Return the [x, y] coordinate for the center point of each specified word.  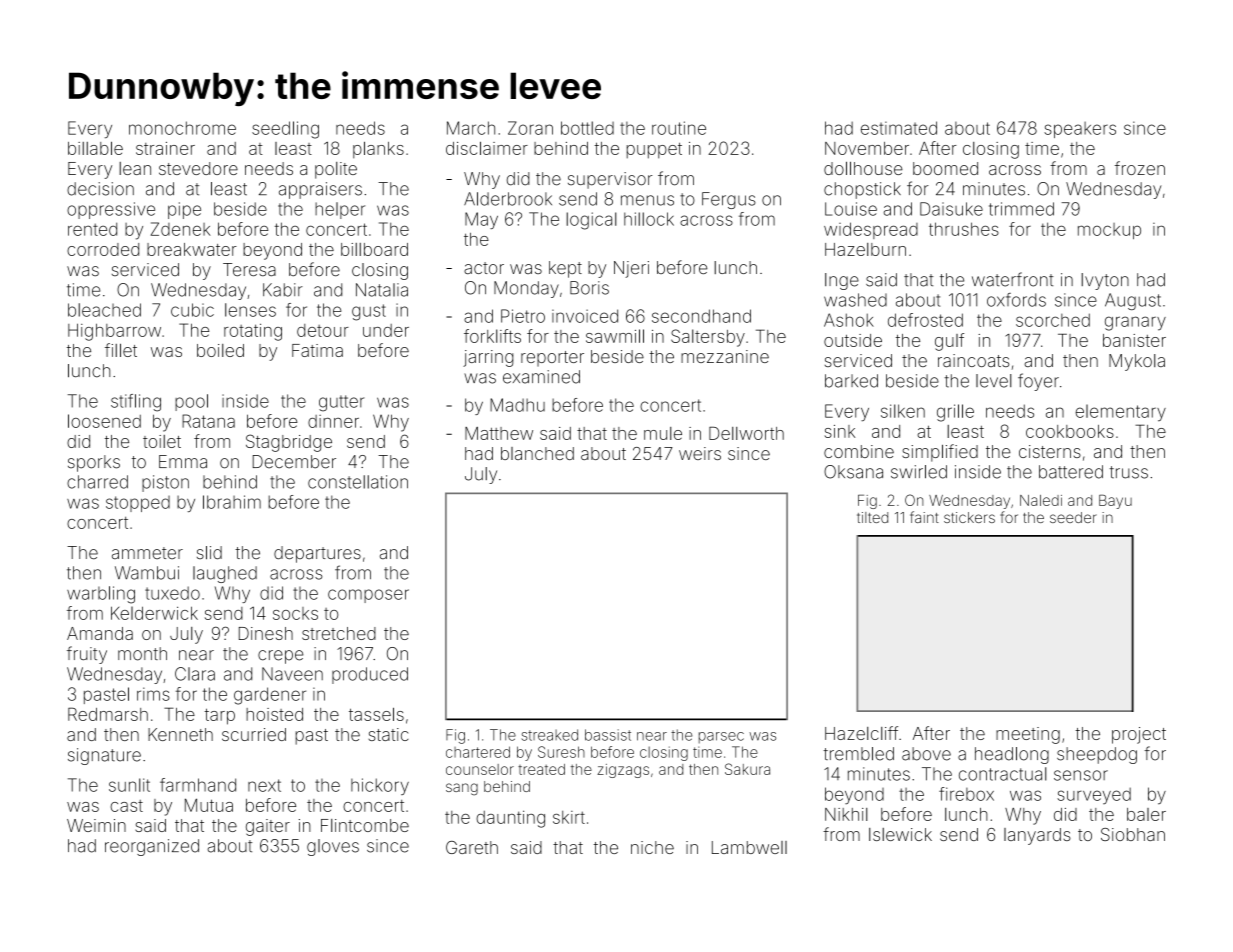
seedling [285, 130]
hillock [649, 219]
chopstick [862, 190]
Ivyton [1105, 281]
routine [679, 128]
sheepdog [1097, 755]
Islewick [900, 834]
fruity [87, 655]
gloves [333, 847]
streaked [549, 735]
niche [652, 847]
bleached [104, 310]
